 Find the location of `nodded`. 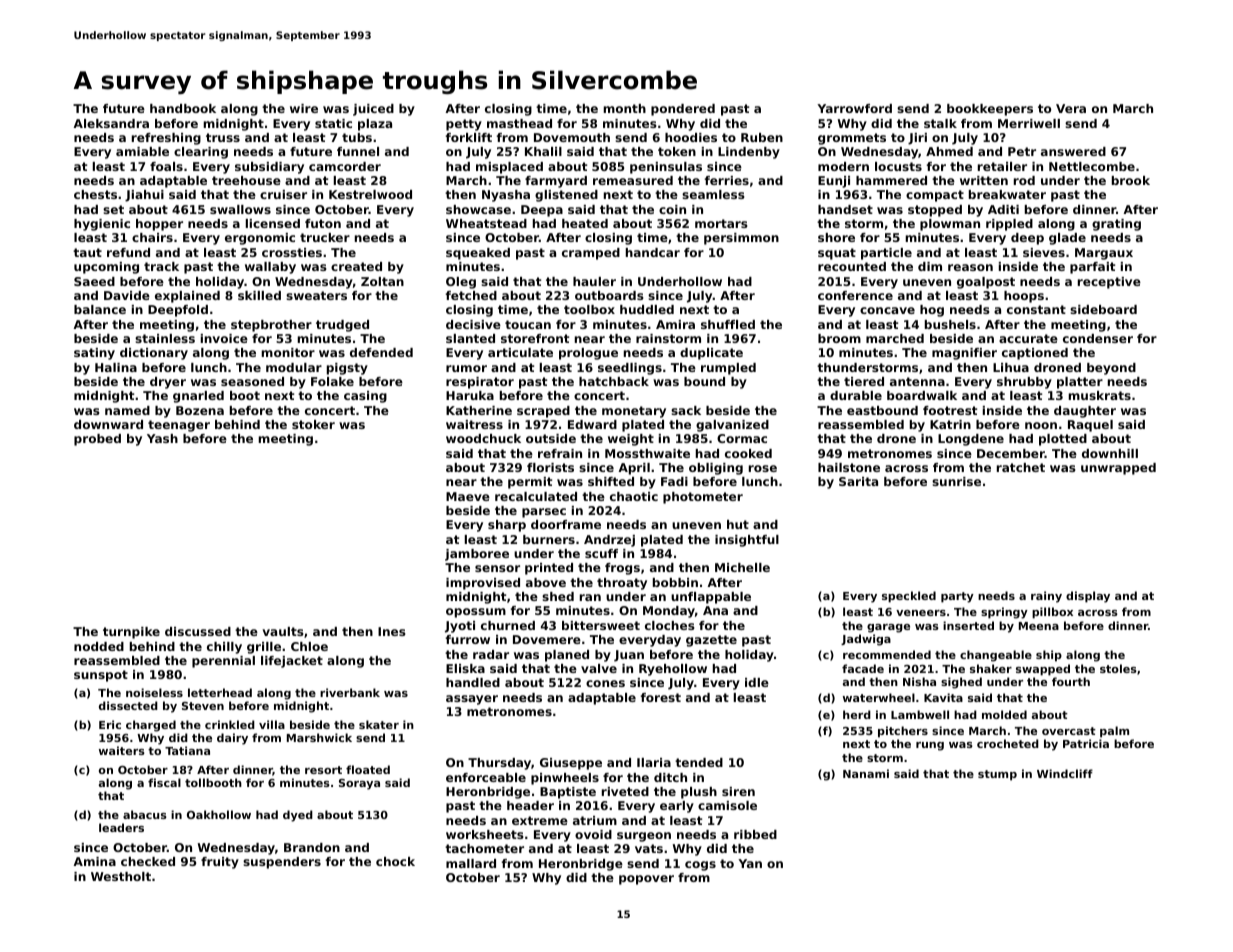

nodded is located at coordinates (99, 646).
